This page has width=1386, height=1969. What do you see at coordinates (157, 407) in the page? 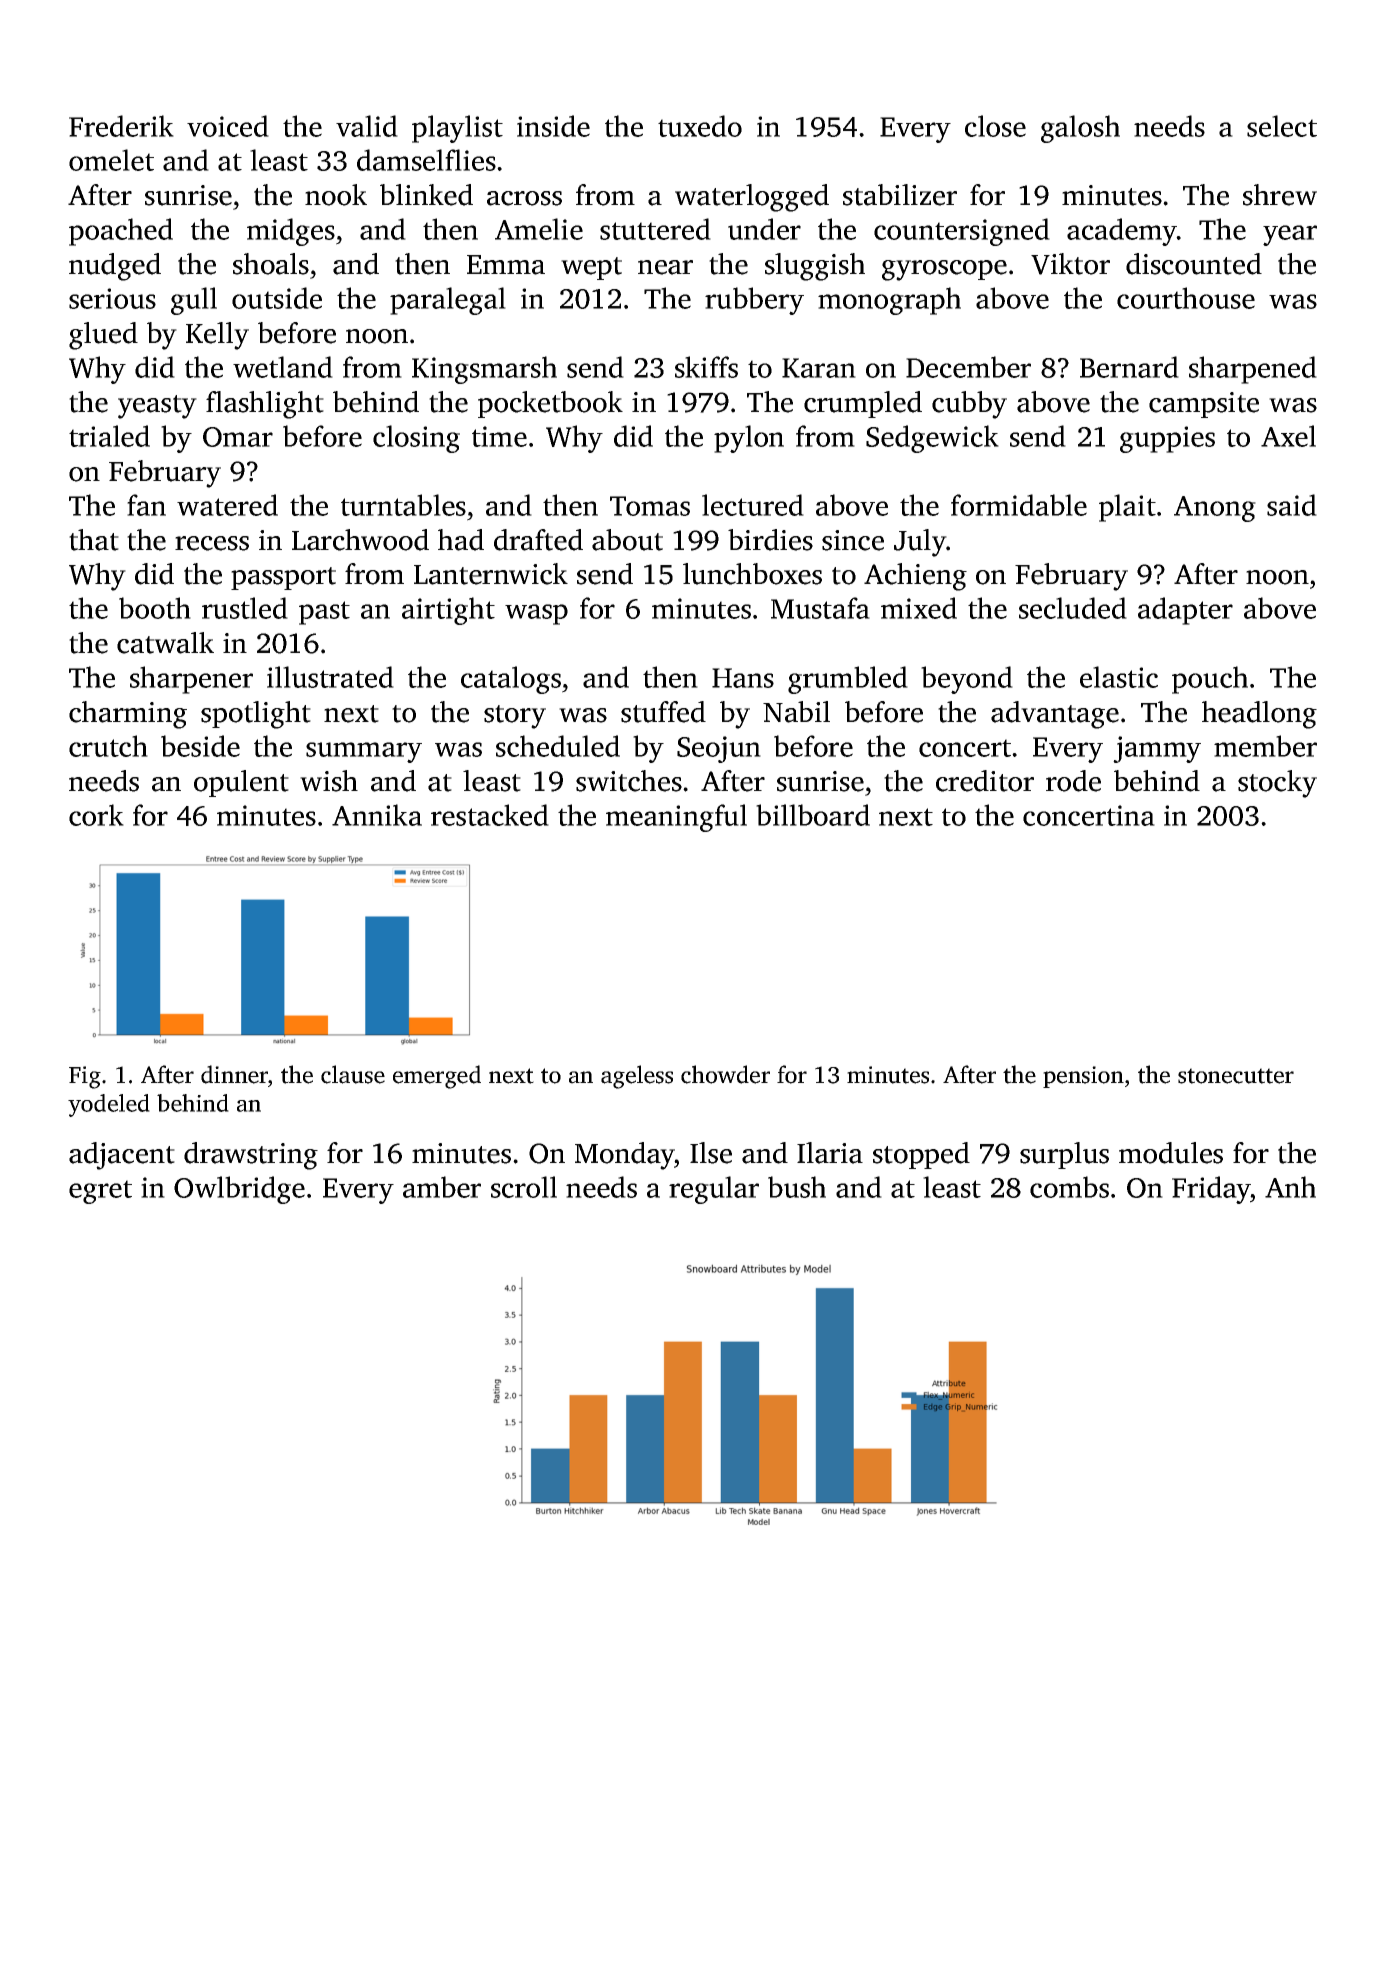
I see `yeasty` at bounding box center [157, 407].
